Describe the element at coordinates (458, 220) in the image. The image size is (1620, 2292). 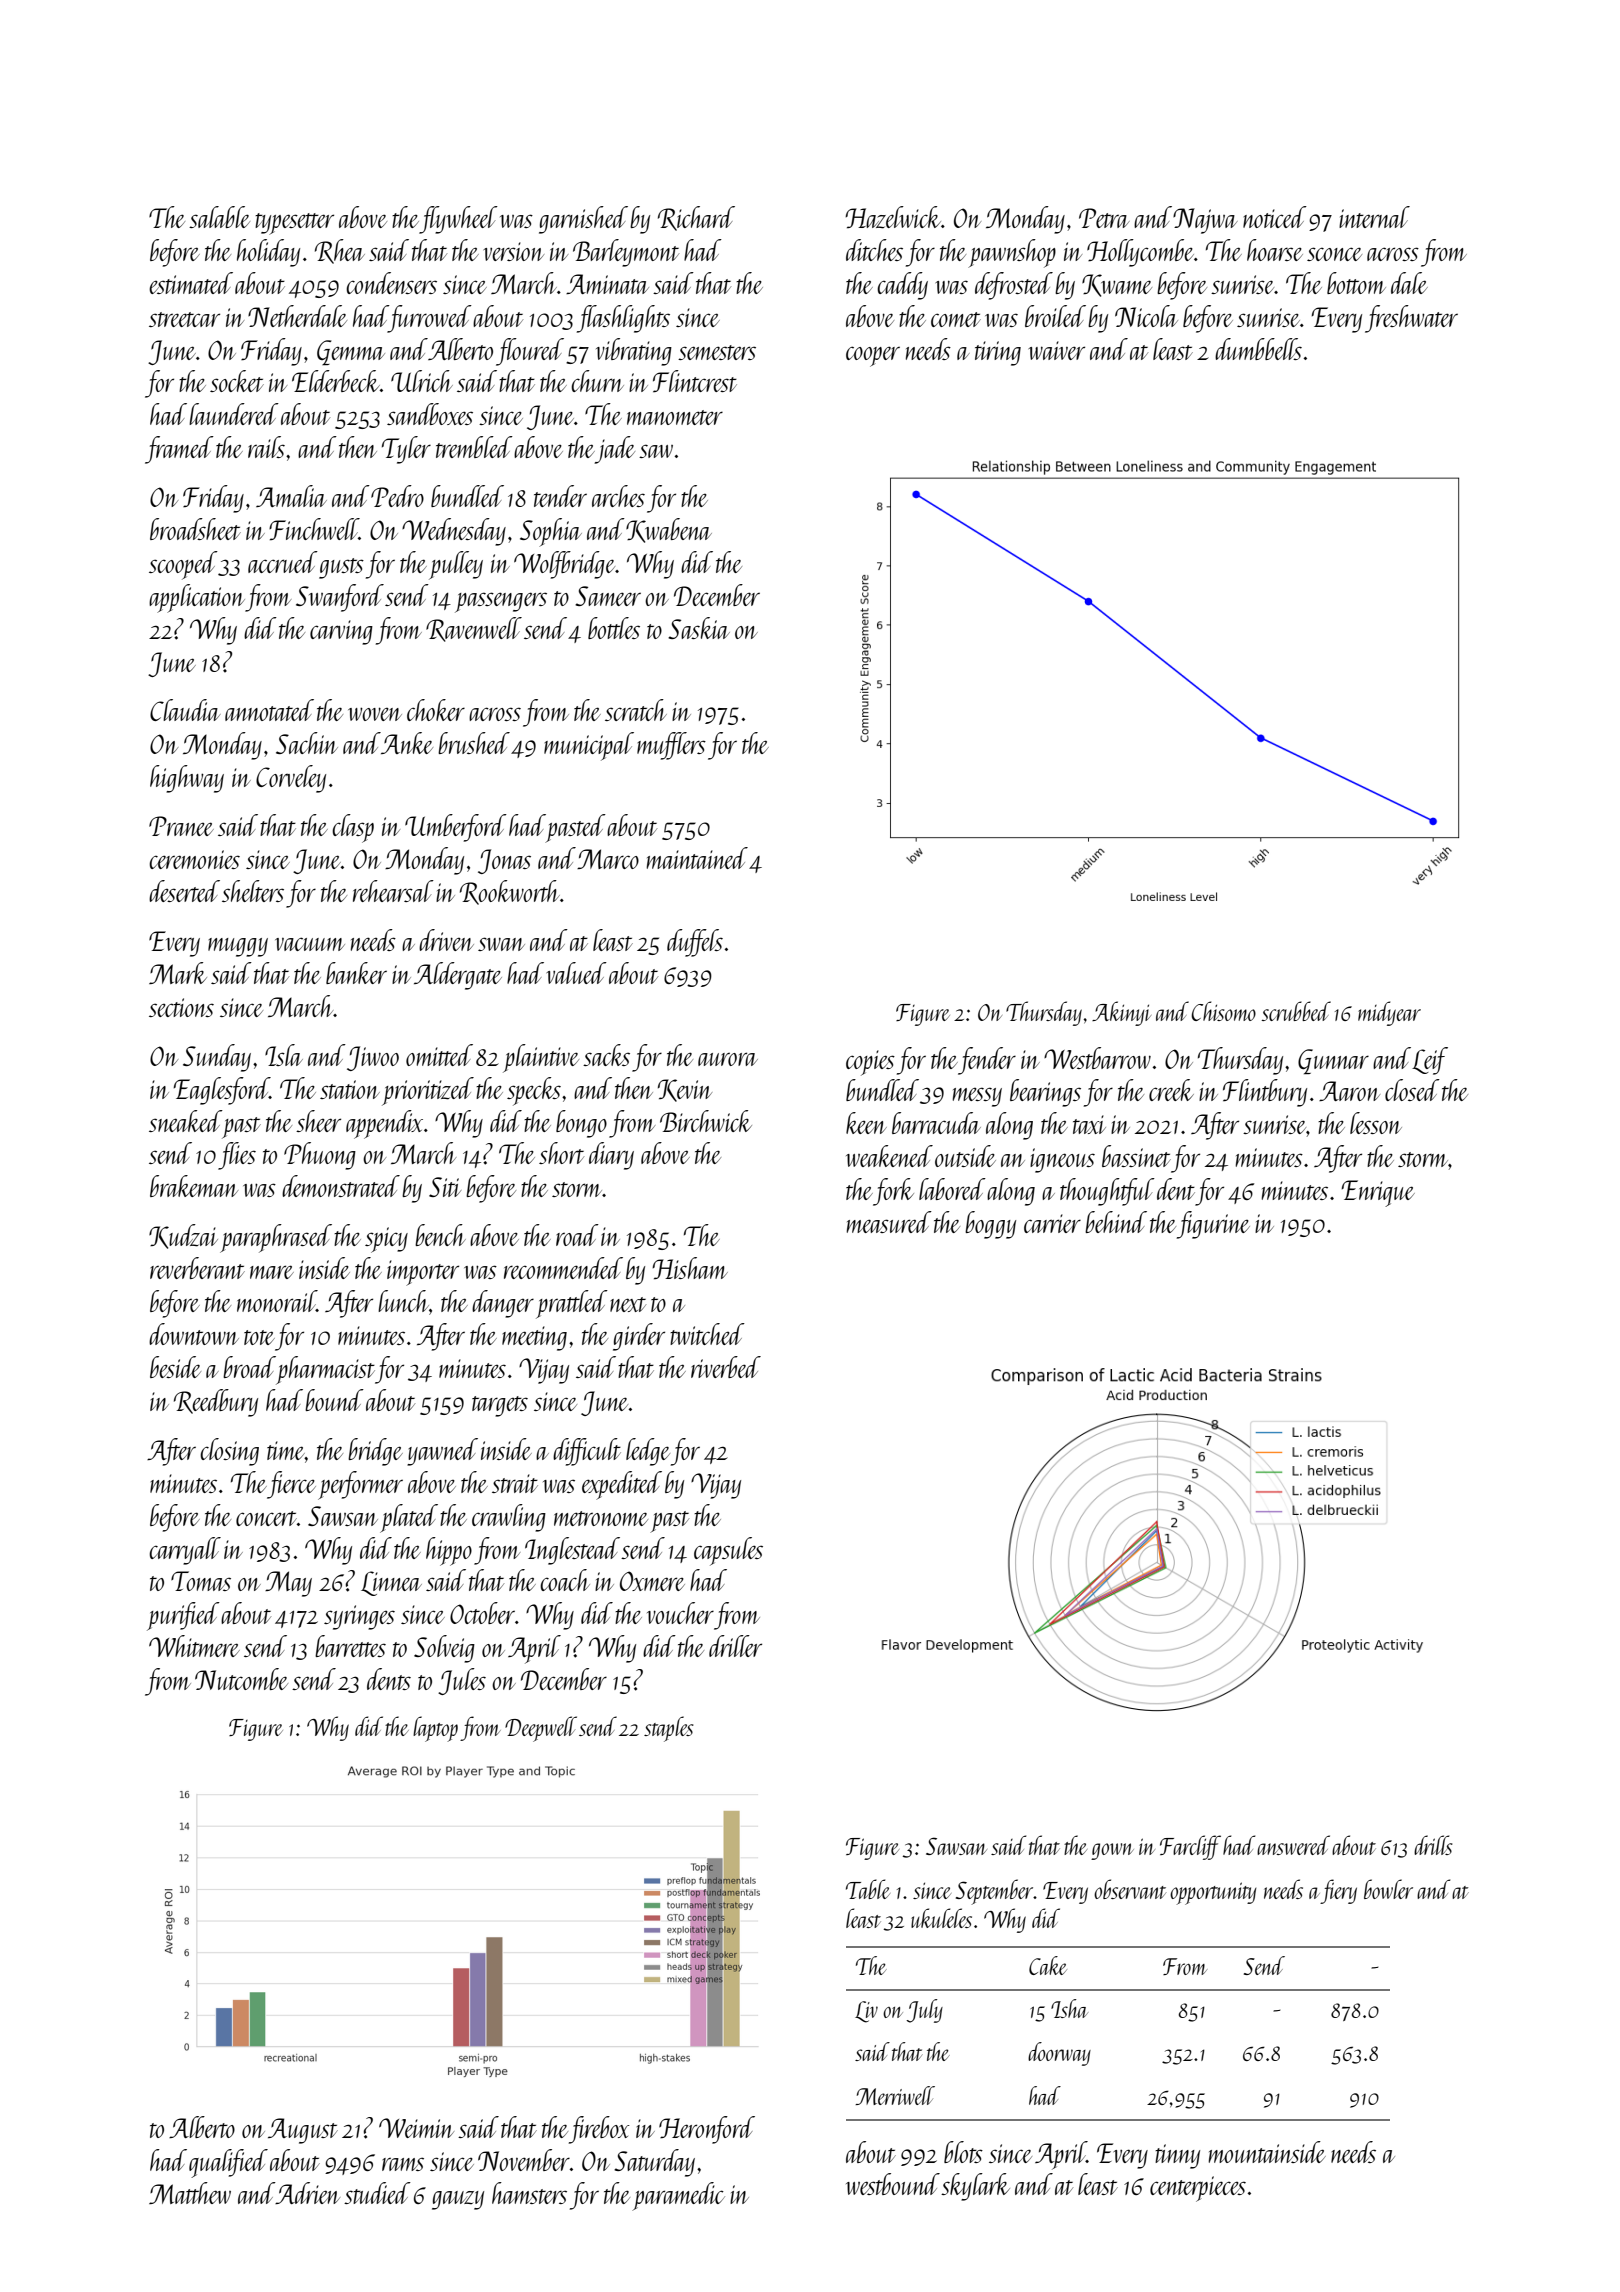
I see `flywheel` at that location.
